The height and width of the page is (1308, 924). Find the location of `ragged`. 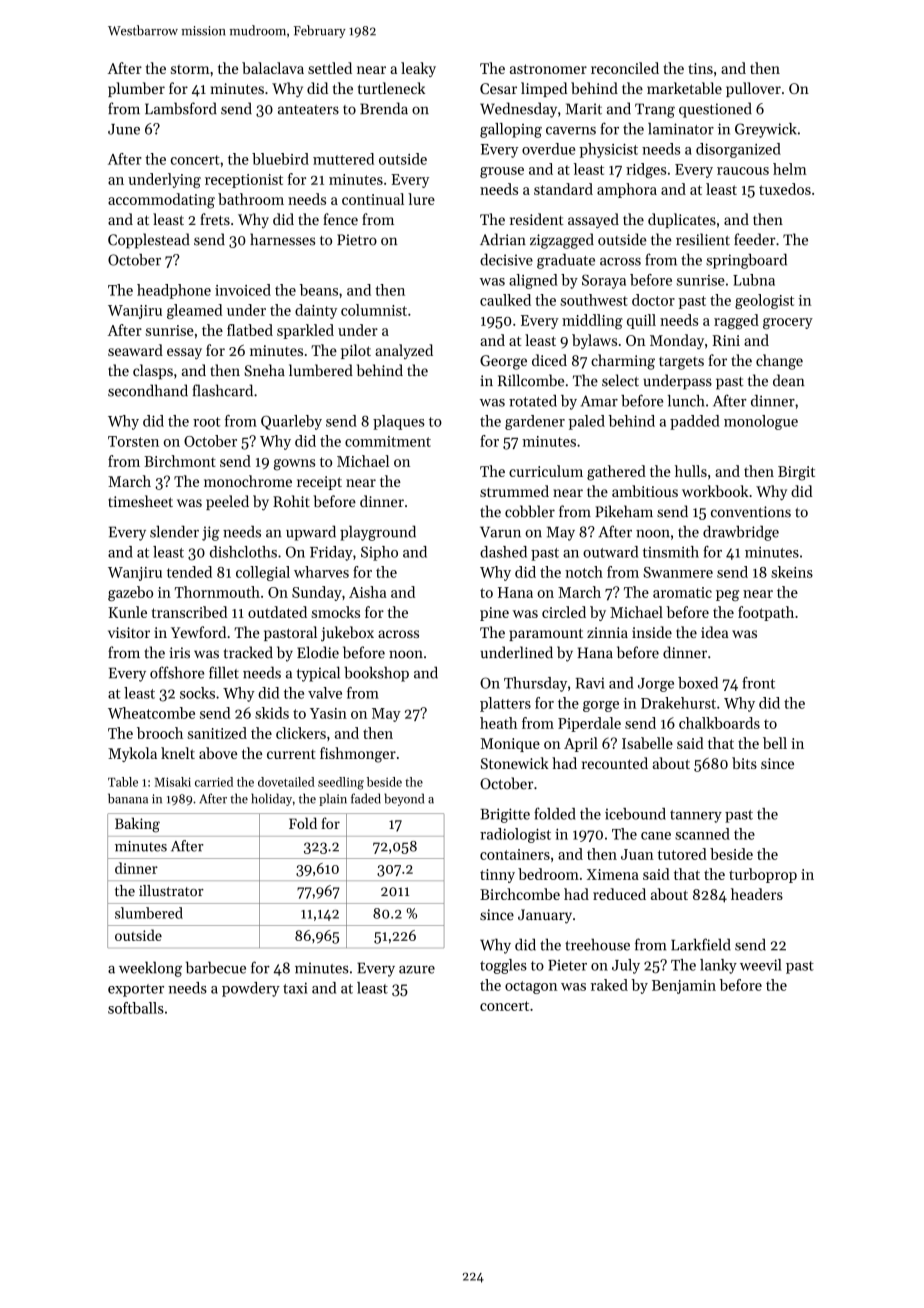

ragged is located at coordinates (736, 321).
